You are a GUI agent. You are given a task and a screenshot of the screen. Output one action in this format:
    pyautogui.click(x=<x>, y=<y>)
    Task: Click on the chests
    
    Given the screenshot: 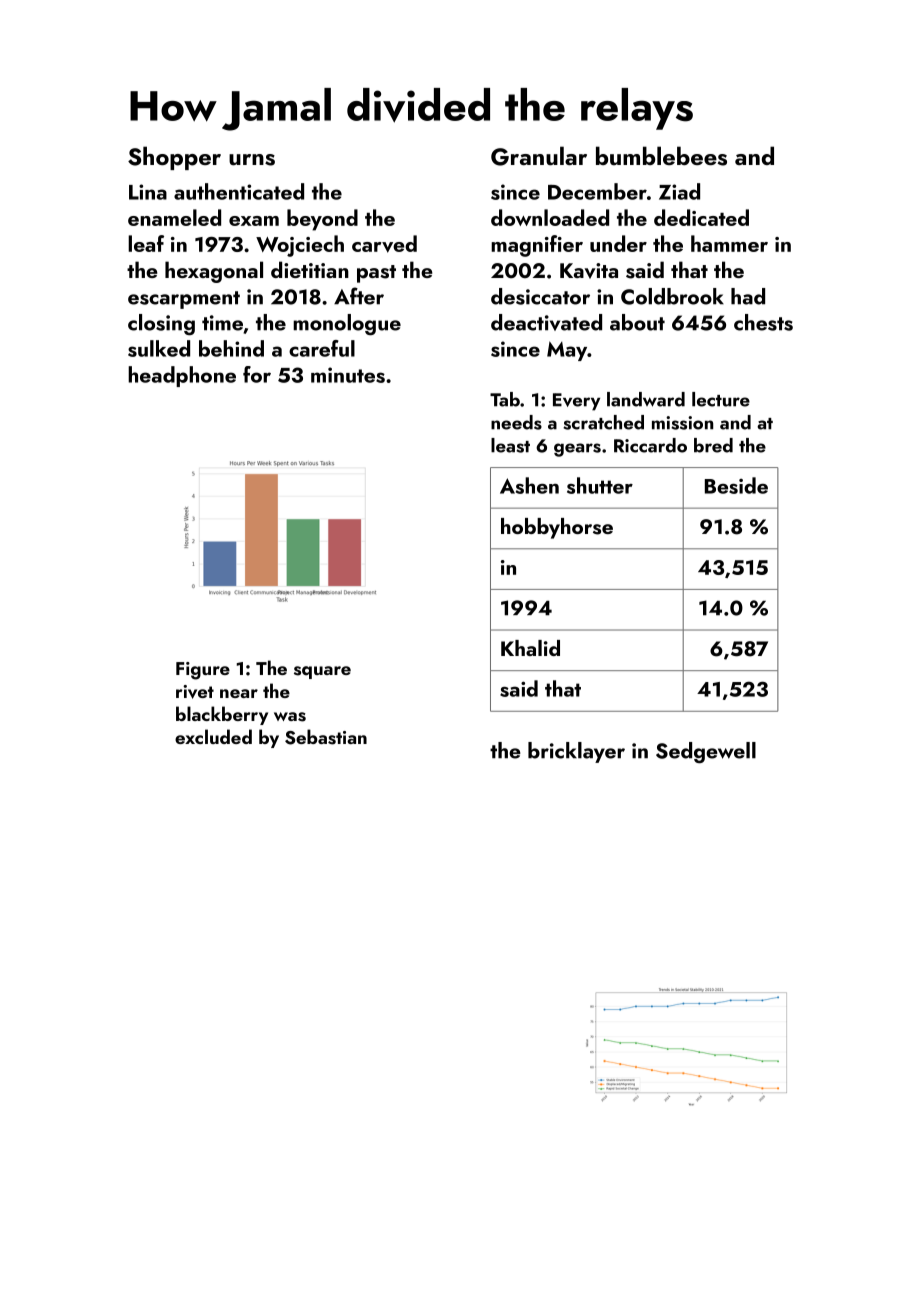 What is the action you would take?
    pyautogui.click(x=763, y=322)
